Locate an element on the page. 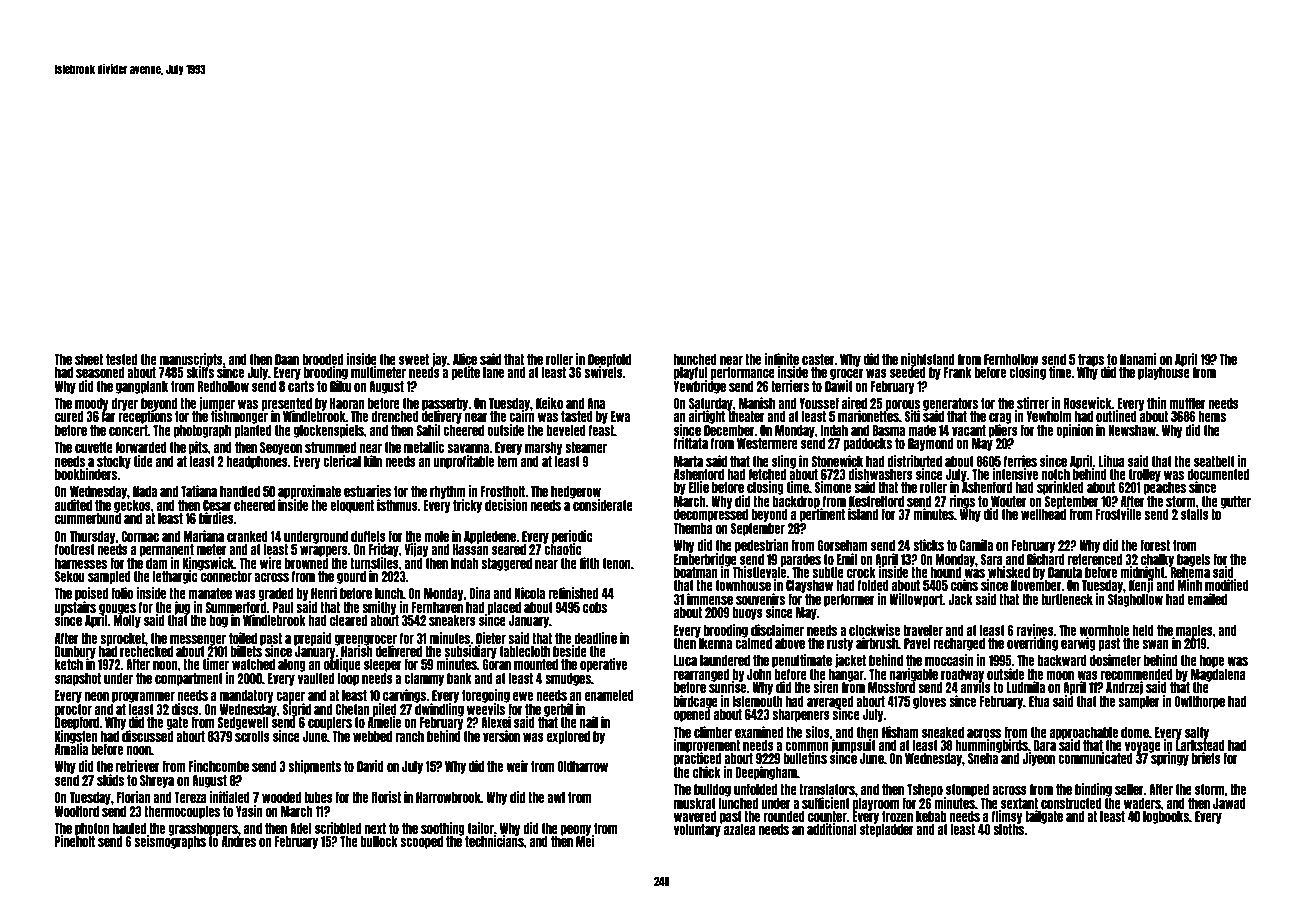  buoys is located at coordinates (747, 613).
